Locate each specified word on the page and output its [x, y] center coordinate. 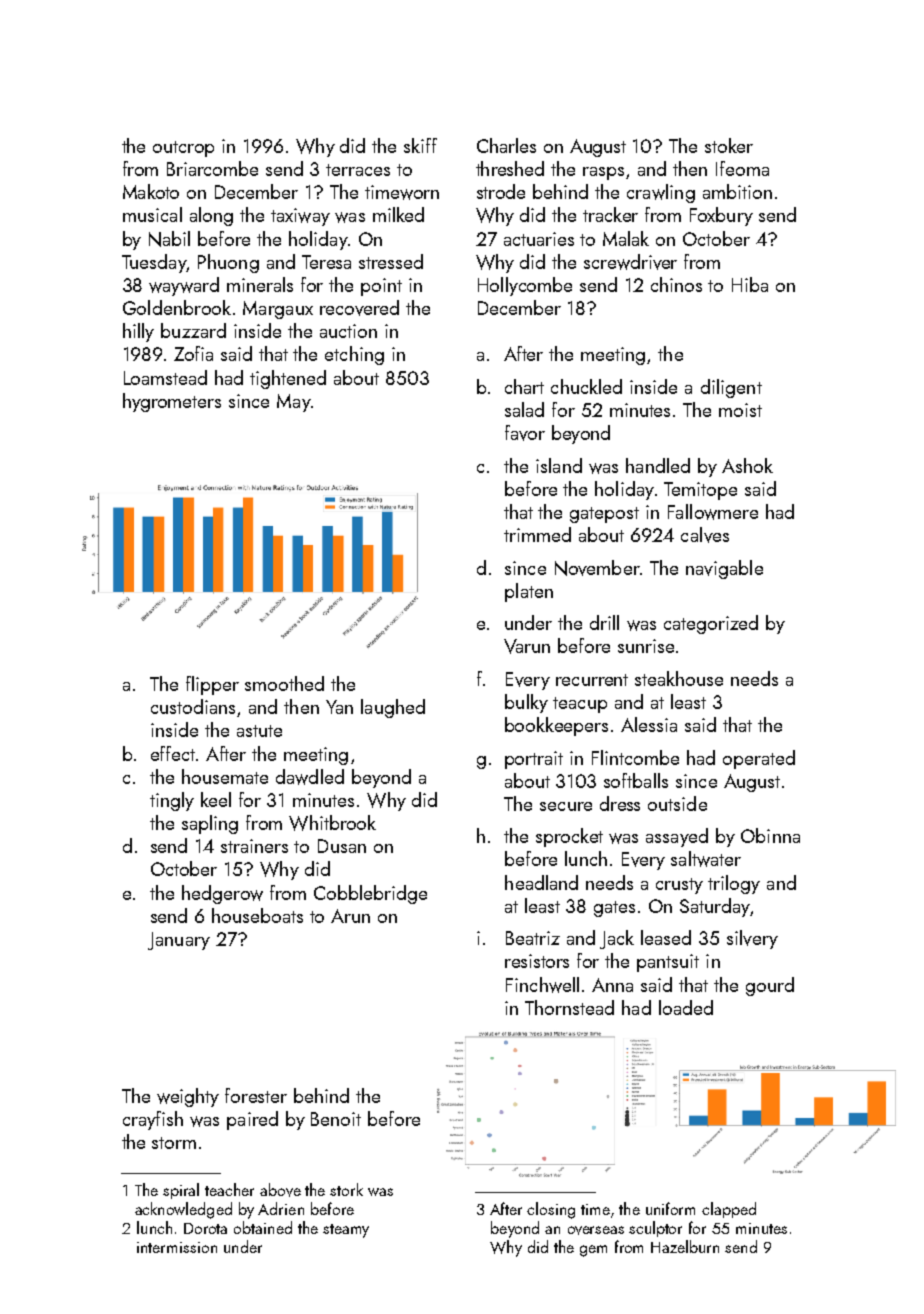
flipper [212, 685]
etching [354, 355]
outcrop [183, 149]
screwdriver [630, 262]
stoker [729, 145]
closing [551, 1210]
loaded [686, 1007]
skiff [420, 145]
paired [252, 1120]
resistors [537, 961]
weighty [188, 1097]
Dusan [342, 846]
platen [529, 592]
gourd [770, 986]
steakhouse [679, 678]
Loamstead [165, 377]
